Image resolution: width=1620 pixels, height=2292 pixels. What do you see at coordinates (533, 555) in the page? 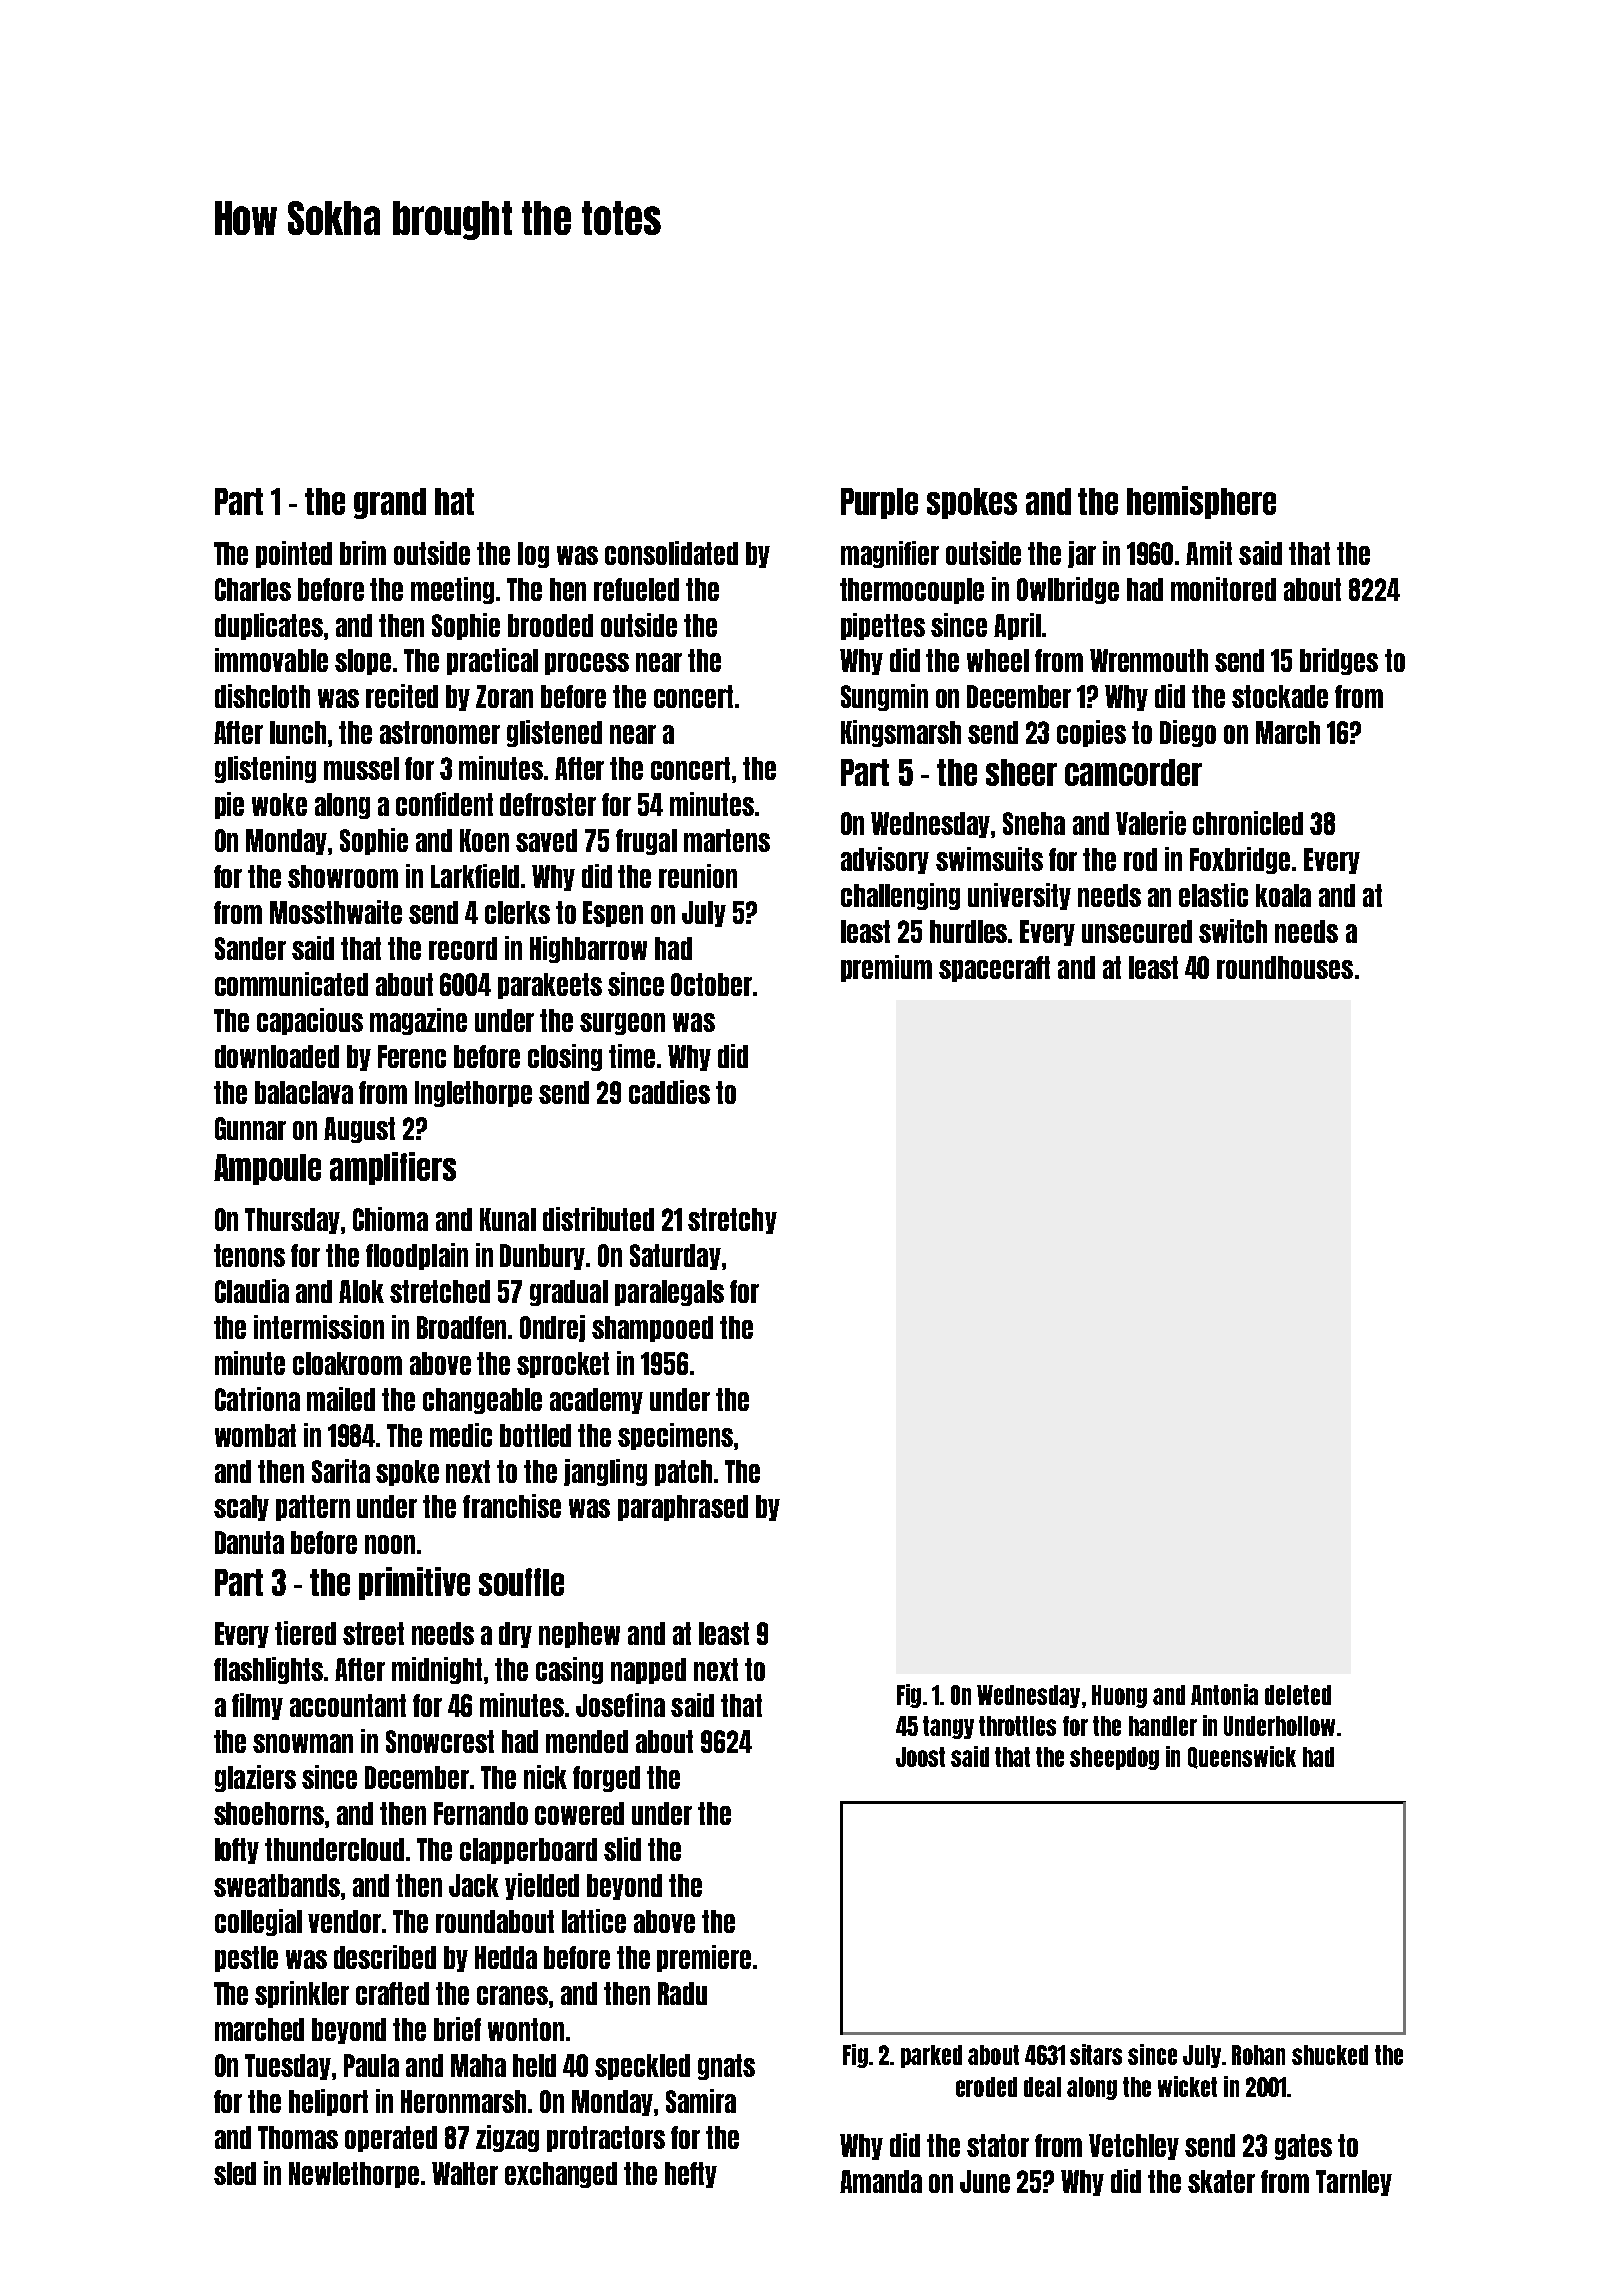
I see `log` at bounding box center [533, 555].
